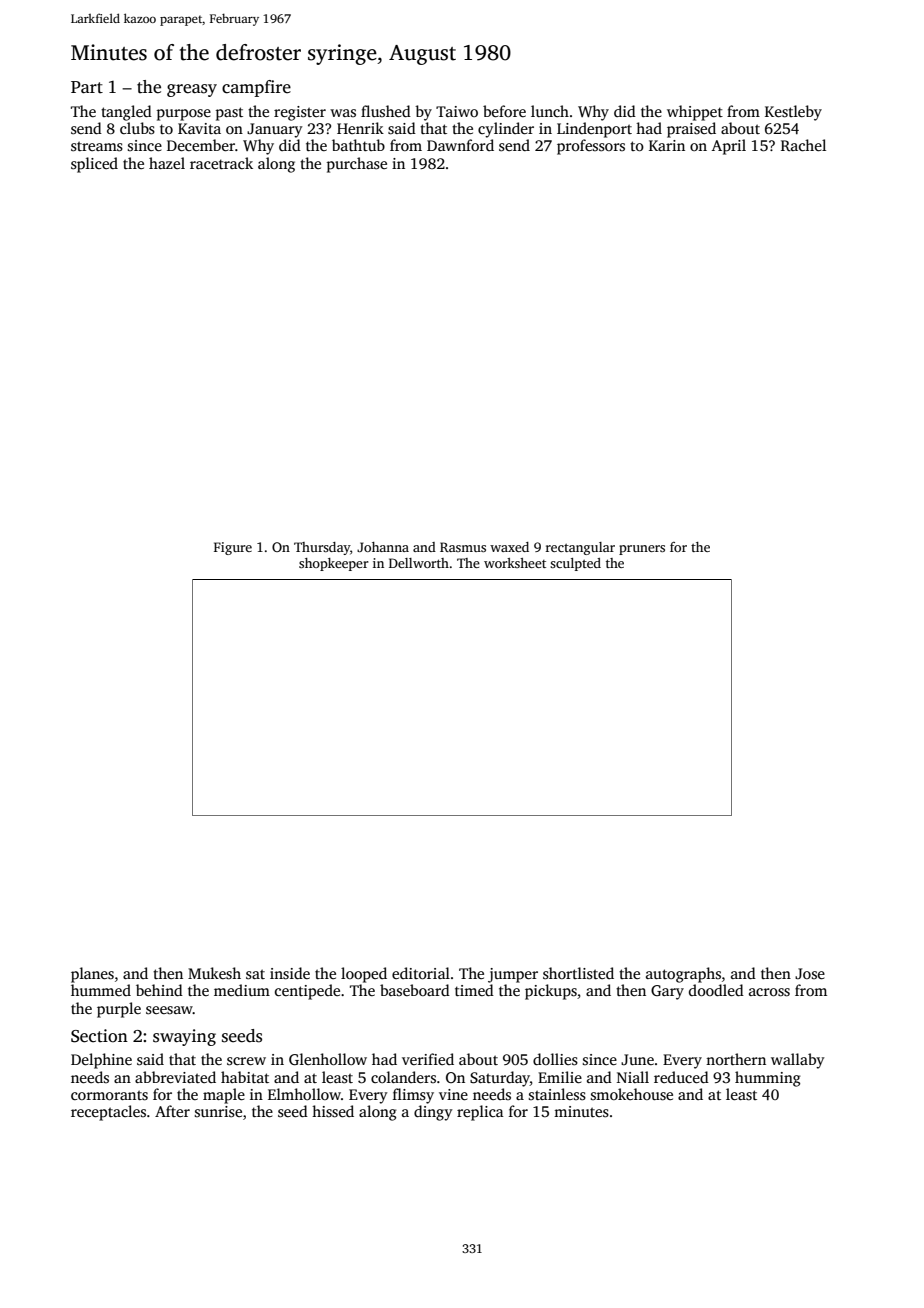 This screenshot has width=924, height=1308. What do you see at coordinates (515, 563) in the screenshot?
I see `worksheet` at bounding box center [515, 563].
